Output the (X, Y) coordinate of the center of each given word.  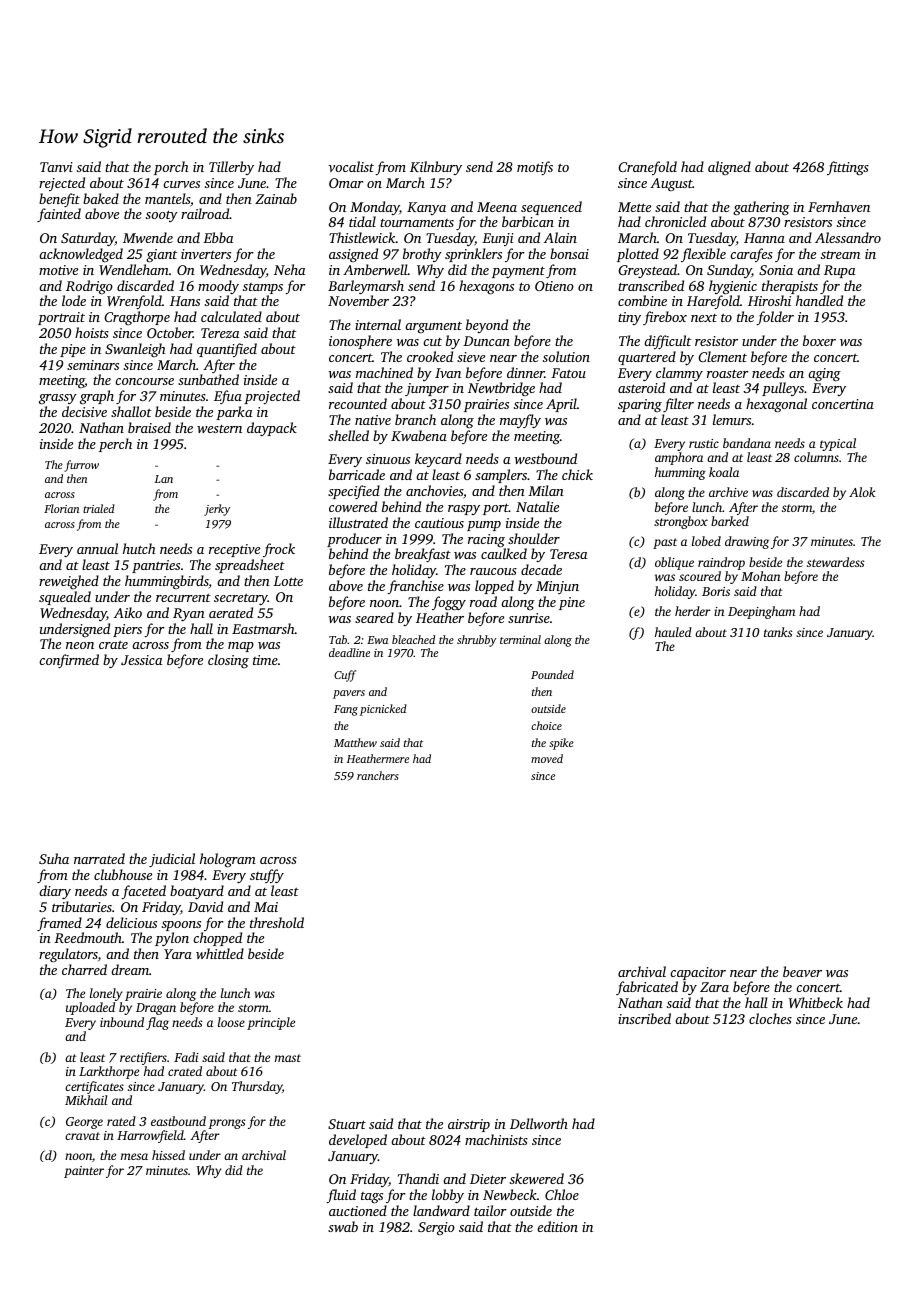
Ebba (218, 237)
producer (354, 540)
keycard (438, 460)
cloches (770, 1018)
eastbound (178, 1121)
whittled (220, 953)
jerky (217, 510)
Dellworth (539, 1123)
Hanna (764, 238)
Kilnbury (436, 168)
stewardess (835, 562)
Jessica (141, 660)
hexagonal (776, 405)
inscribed (644, 1018)
